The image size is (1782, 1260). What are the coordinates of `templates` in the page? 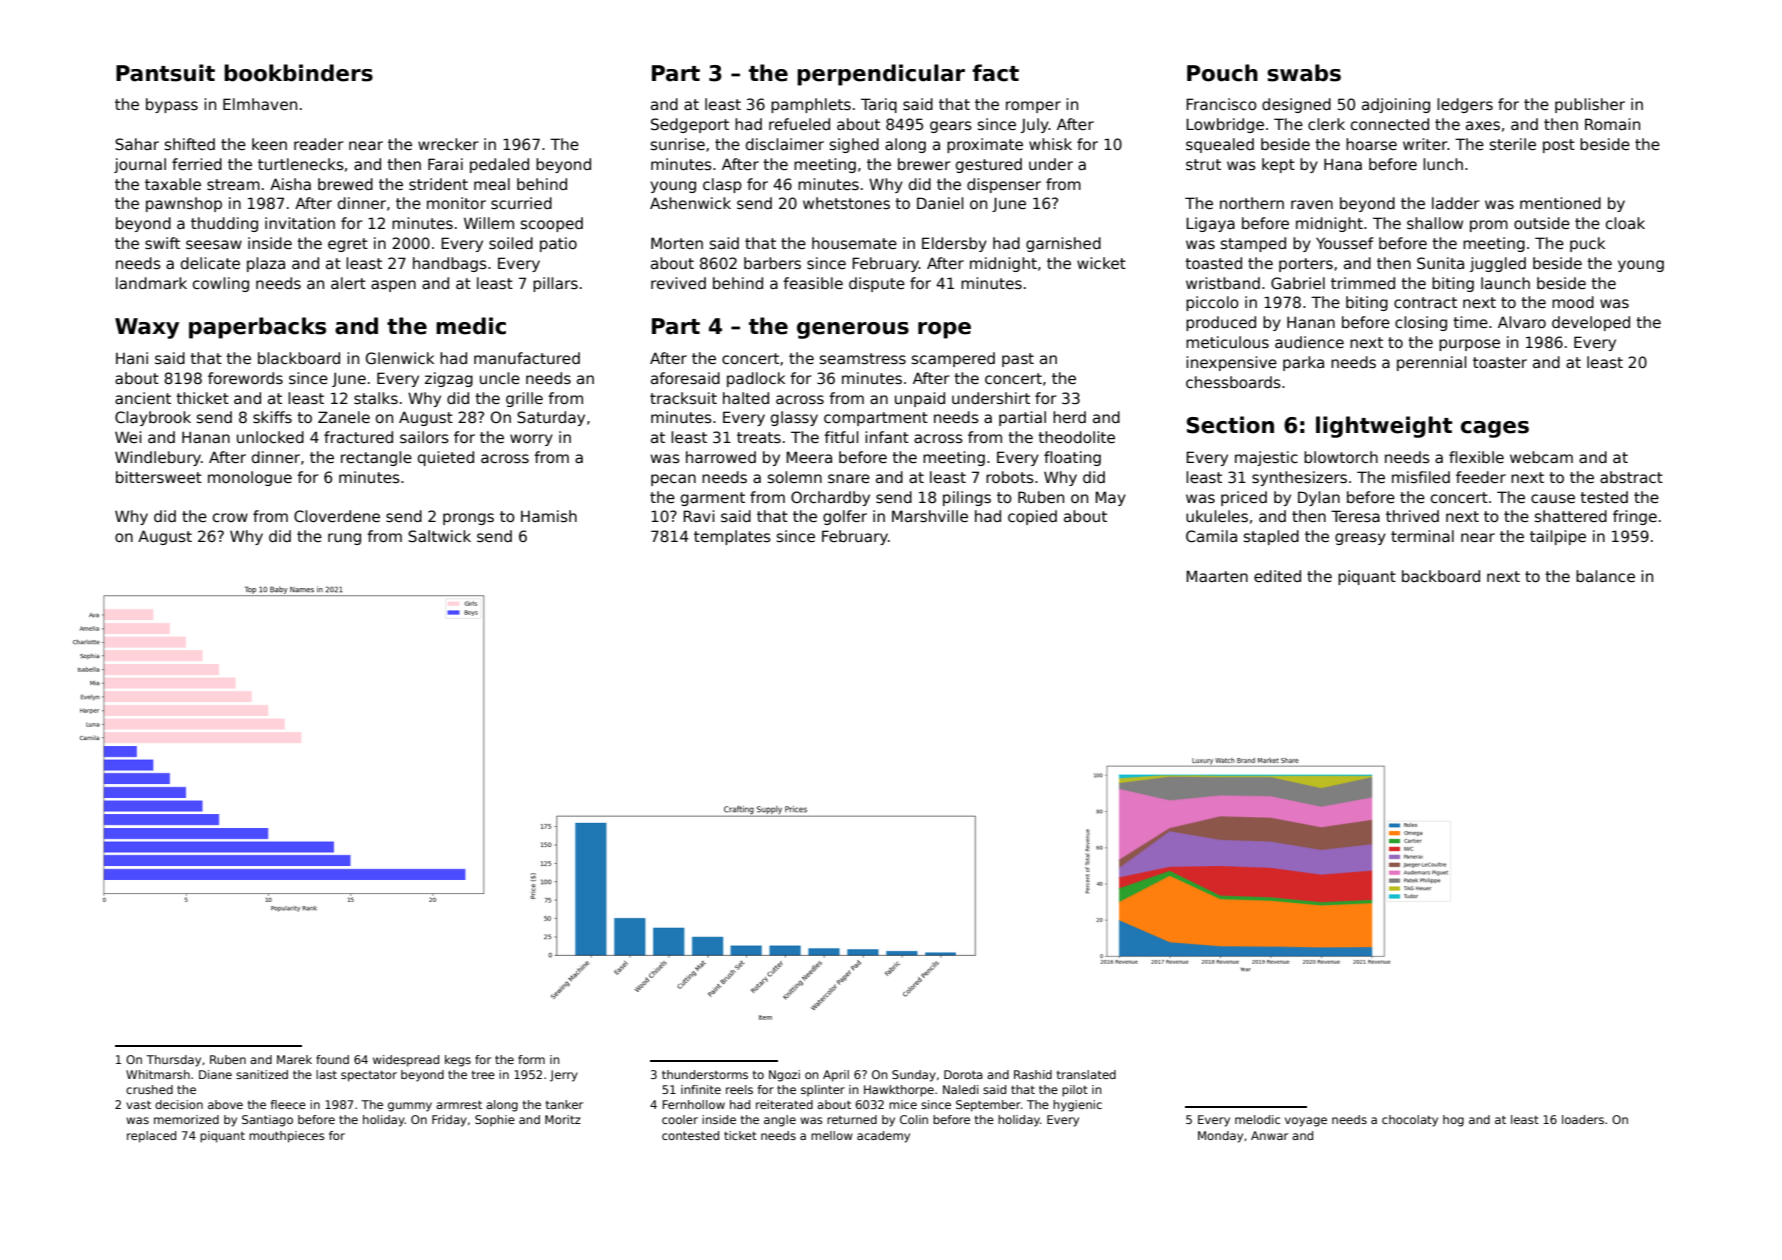 It's located at (732, 537).
